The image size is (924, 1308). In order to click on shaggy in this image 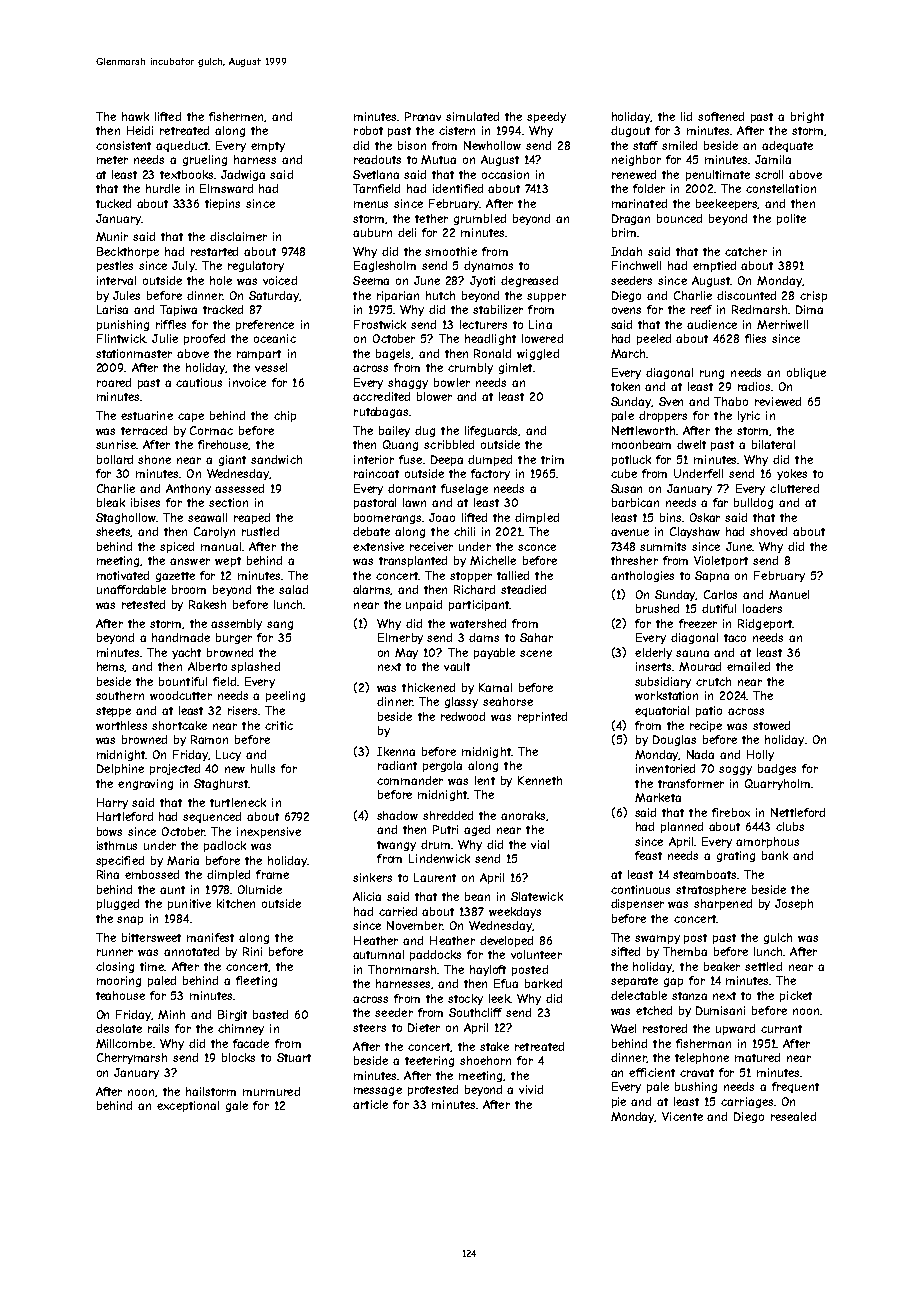, I will do `click(408, 383)`.
